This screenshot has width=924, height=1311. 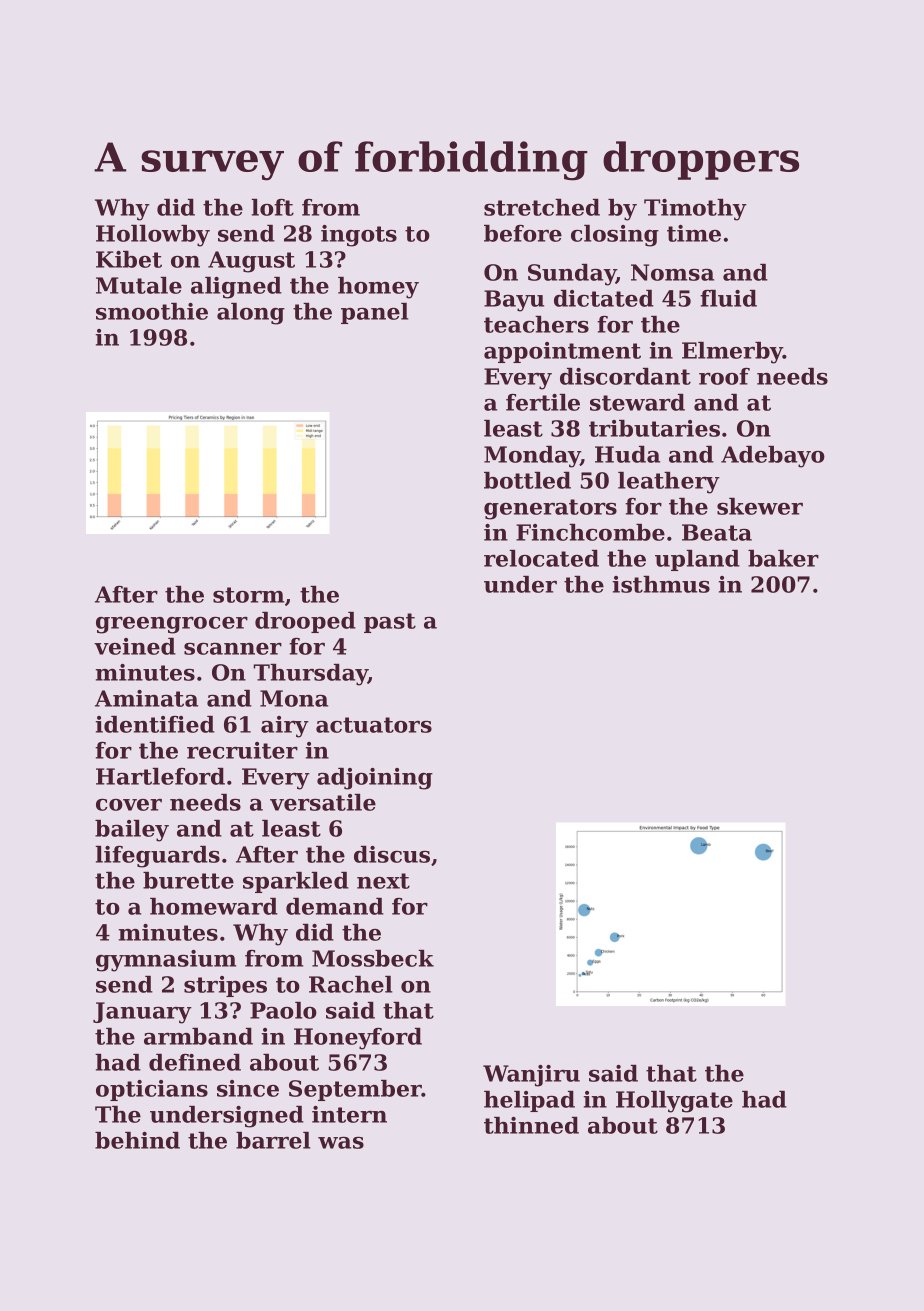 I want to click on isthmus, so click(x=661, y=584).
